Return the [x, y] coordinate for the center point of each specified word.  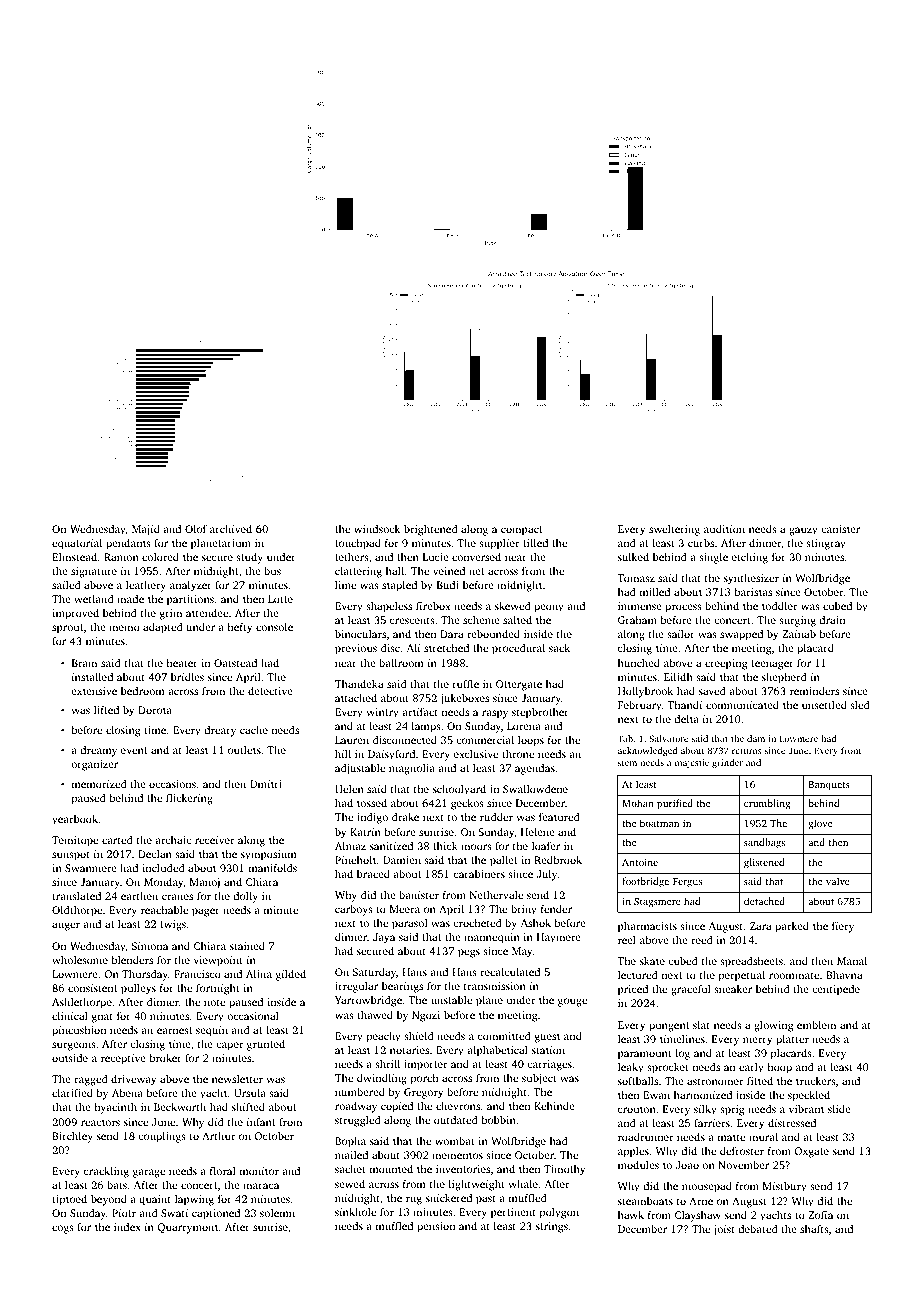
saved [712, 691]
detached [764, 901]
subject [539, 1079]
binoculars [360, 634]
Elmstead [74, 557]
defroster [742, 1151]
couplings [162, 1137]
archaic [173, 840]
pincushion [79, 1031]
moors [476, 847]
